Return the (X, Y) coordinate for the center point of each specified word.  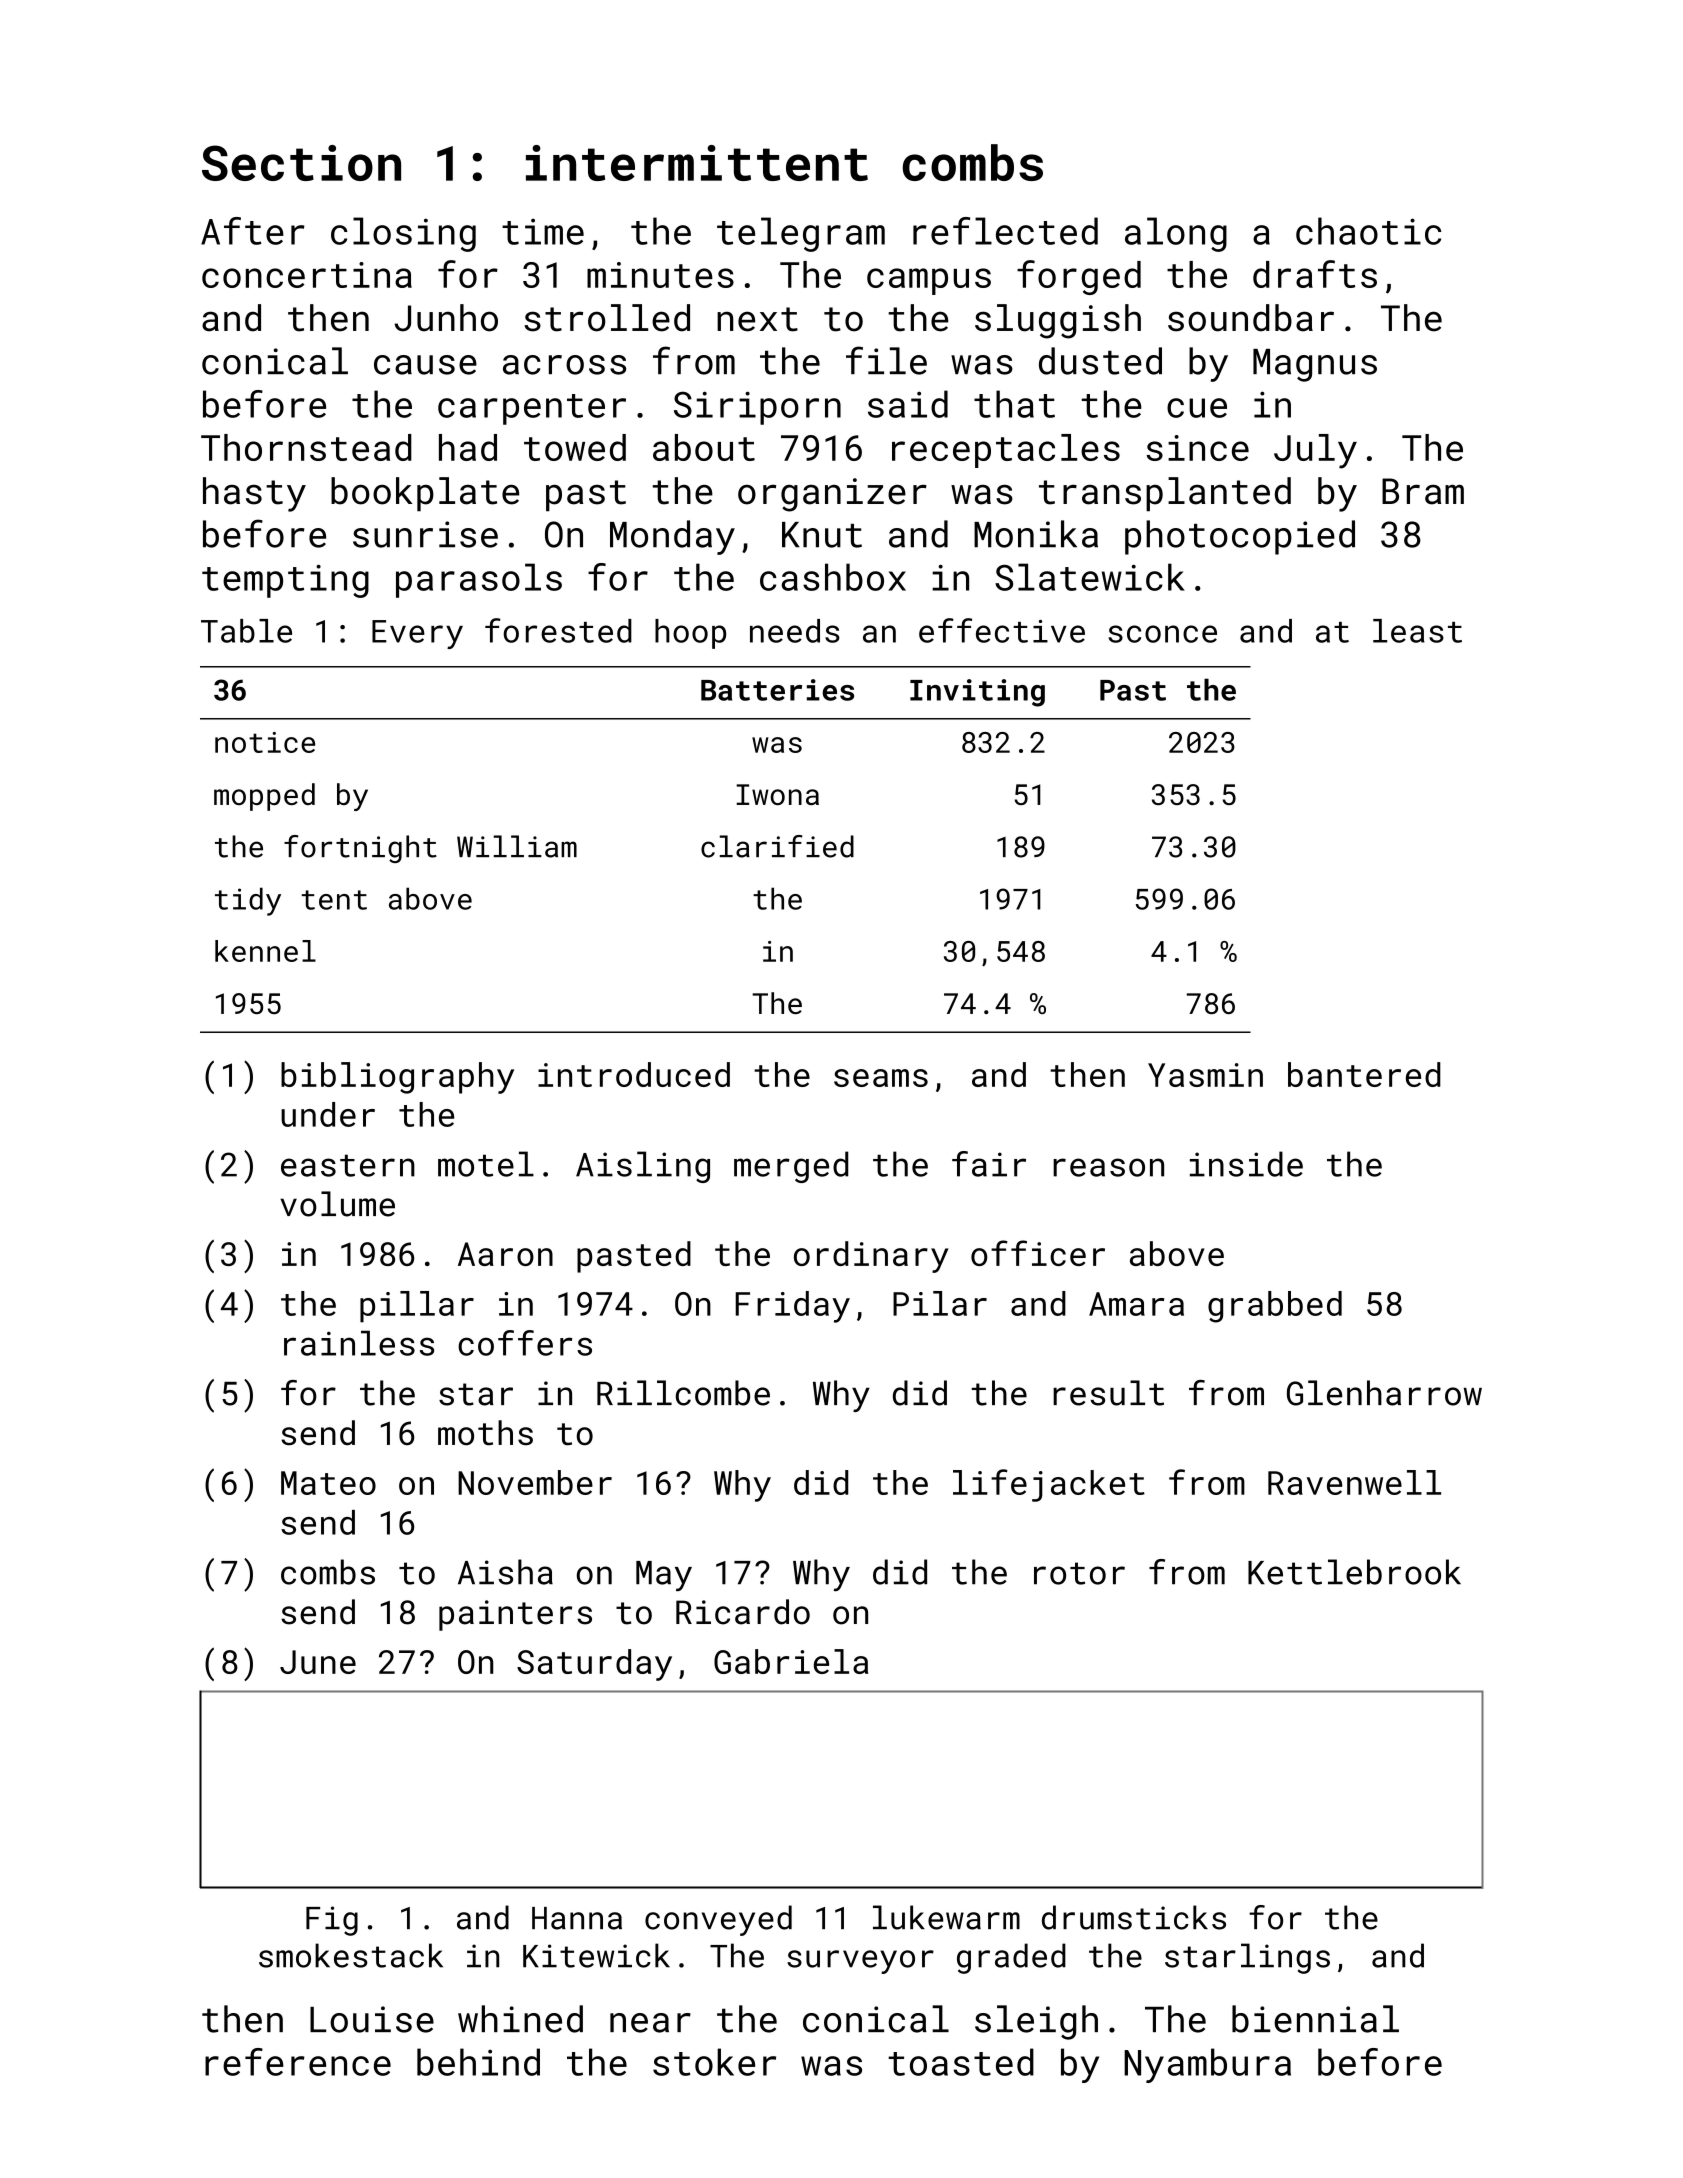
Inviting (977, 693)
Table (246, 631)
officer (1038, 1253)
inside (1246, 1164)
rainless (359, 1343)
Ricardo (743, 1612)
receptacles (1006, 451)
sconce (1162, 634)
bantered (1364, 1074)
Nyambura (1207, 2065)
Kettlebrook (1354, 1572)
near (650, 2023)
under (328, 1114)
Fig (332, 1921)
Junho (446, 318)
